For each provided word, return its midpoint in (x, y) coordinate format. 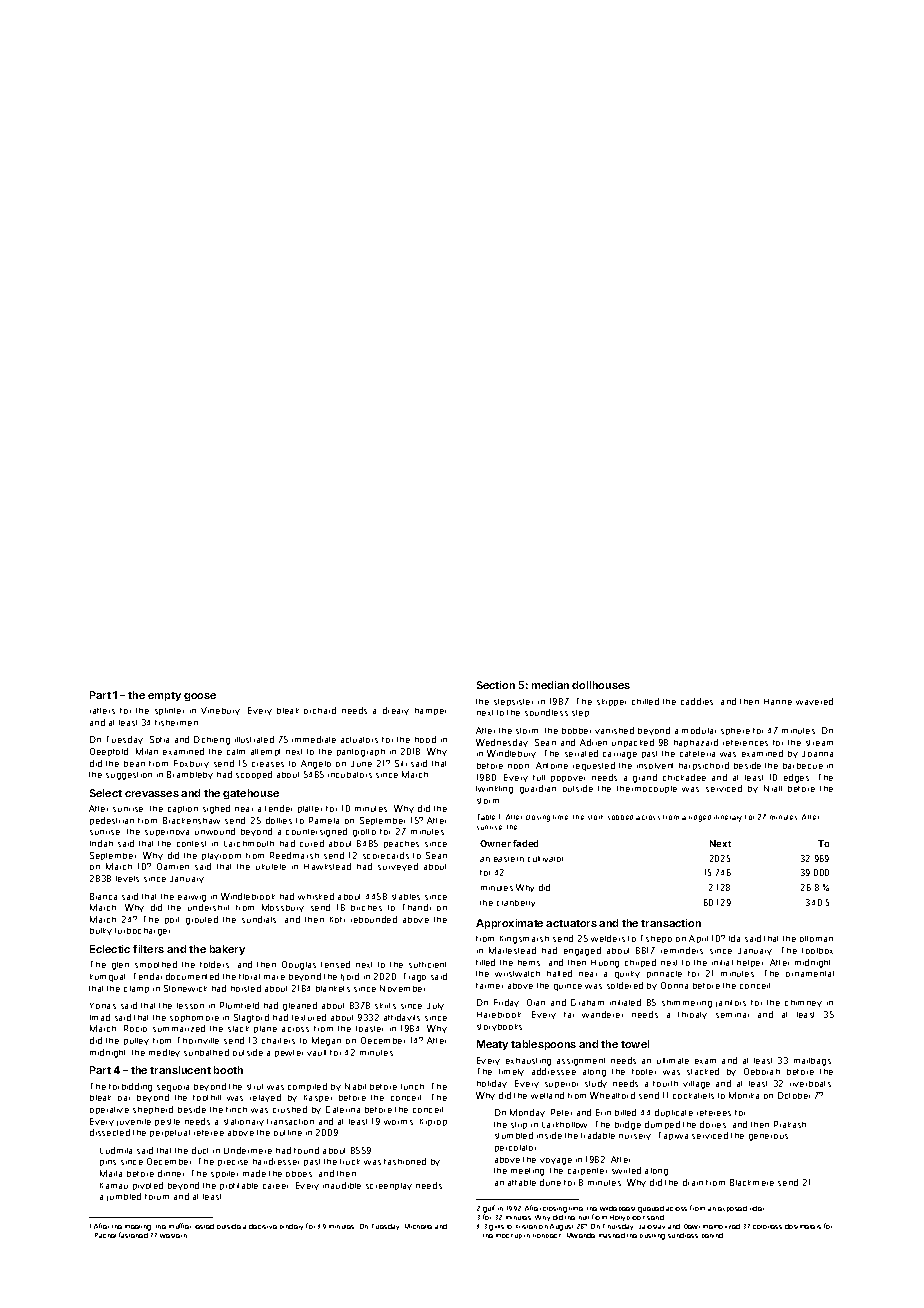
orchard (320, 710)
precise (233, 1163)
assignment (581, 1062)
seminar (732, 1015)
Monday (527, 1113)
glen (120, 966)
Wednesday (502, 743)
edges (796, 778)
